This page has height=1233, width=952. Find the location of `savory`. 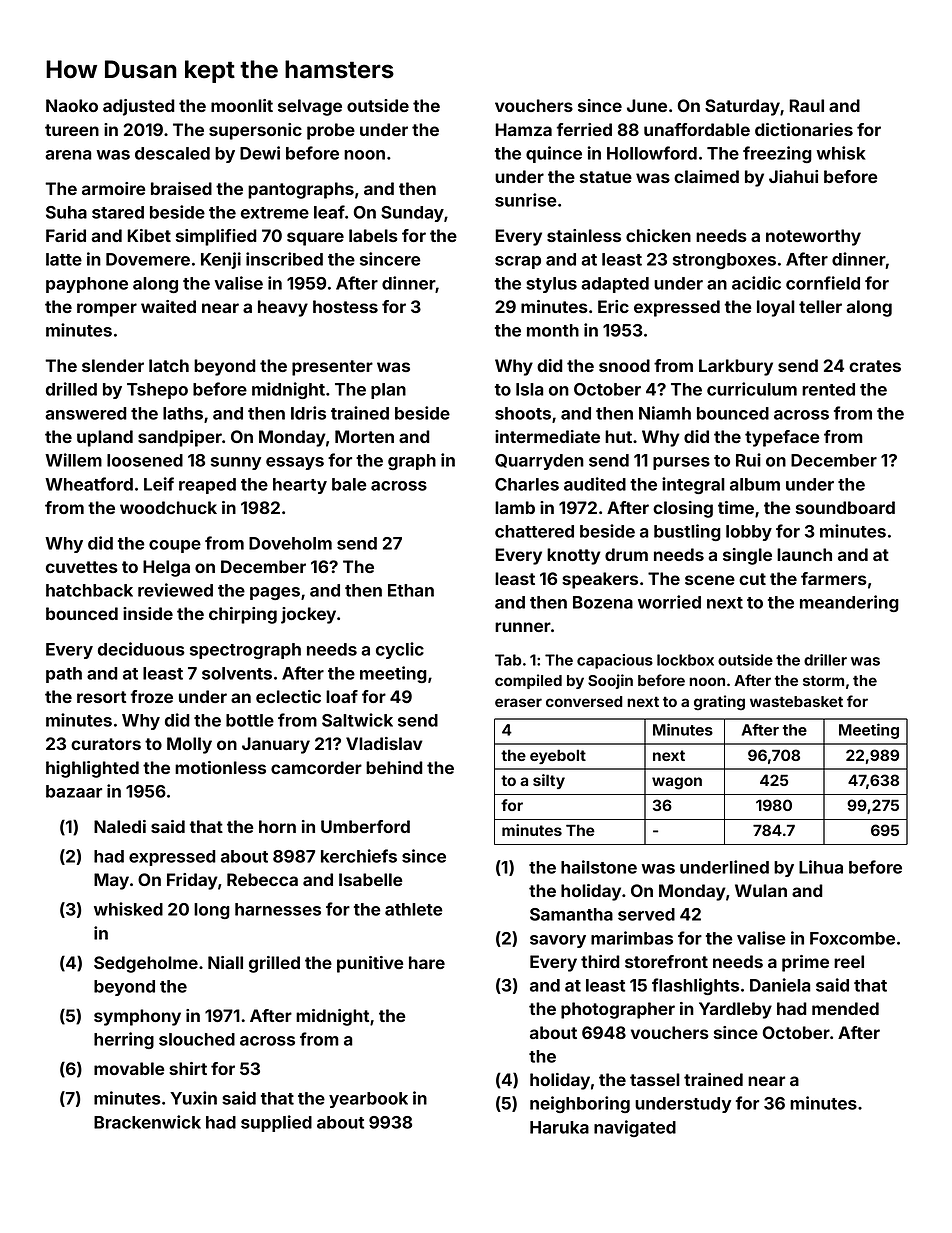

savory is located at coordinates (558, 941).
